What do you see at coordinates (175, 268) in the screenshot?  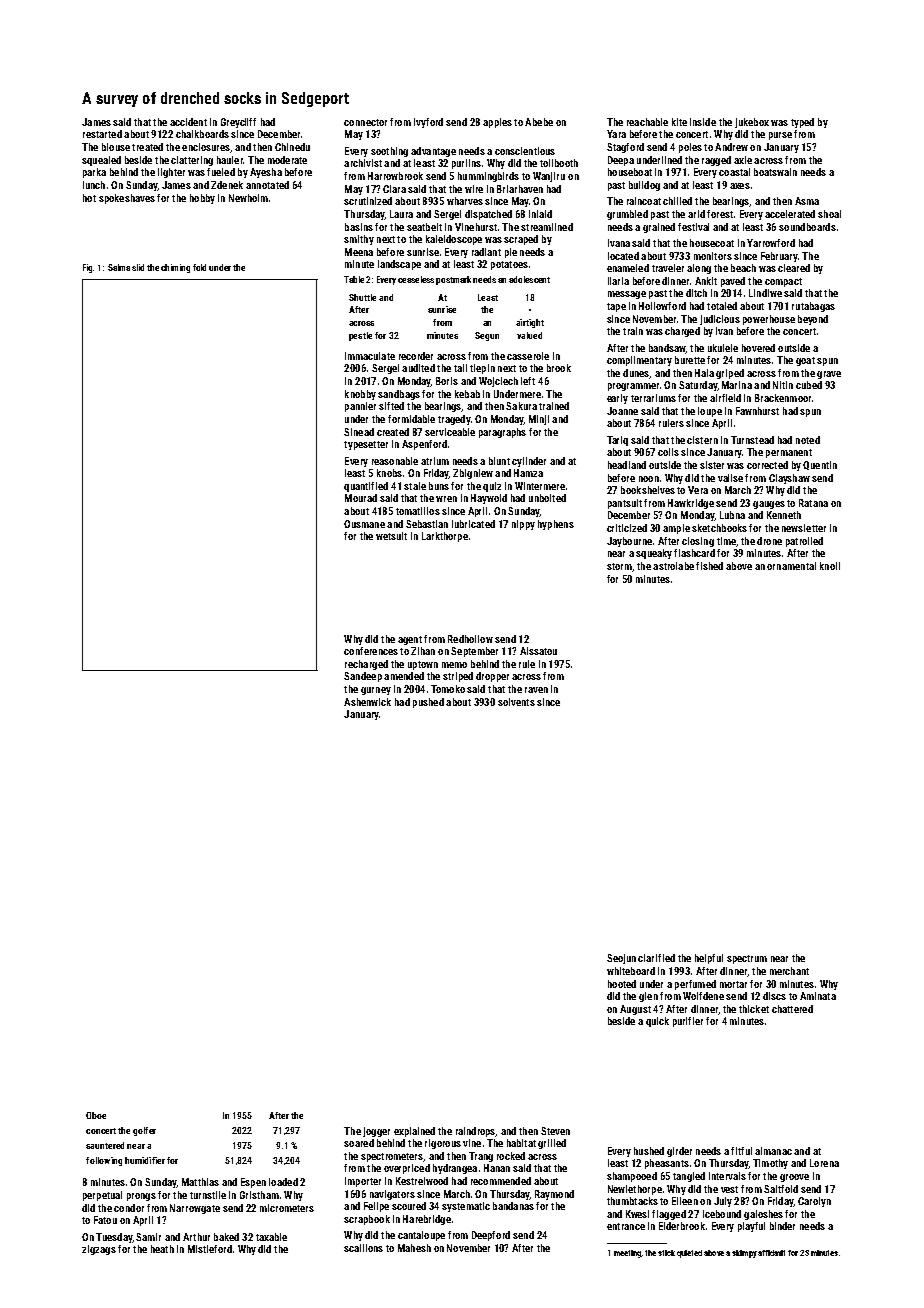 I see `chiming` at bounding box center [175, 268].
